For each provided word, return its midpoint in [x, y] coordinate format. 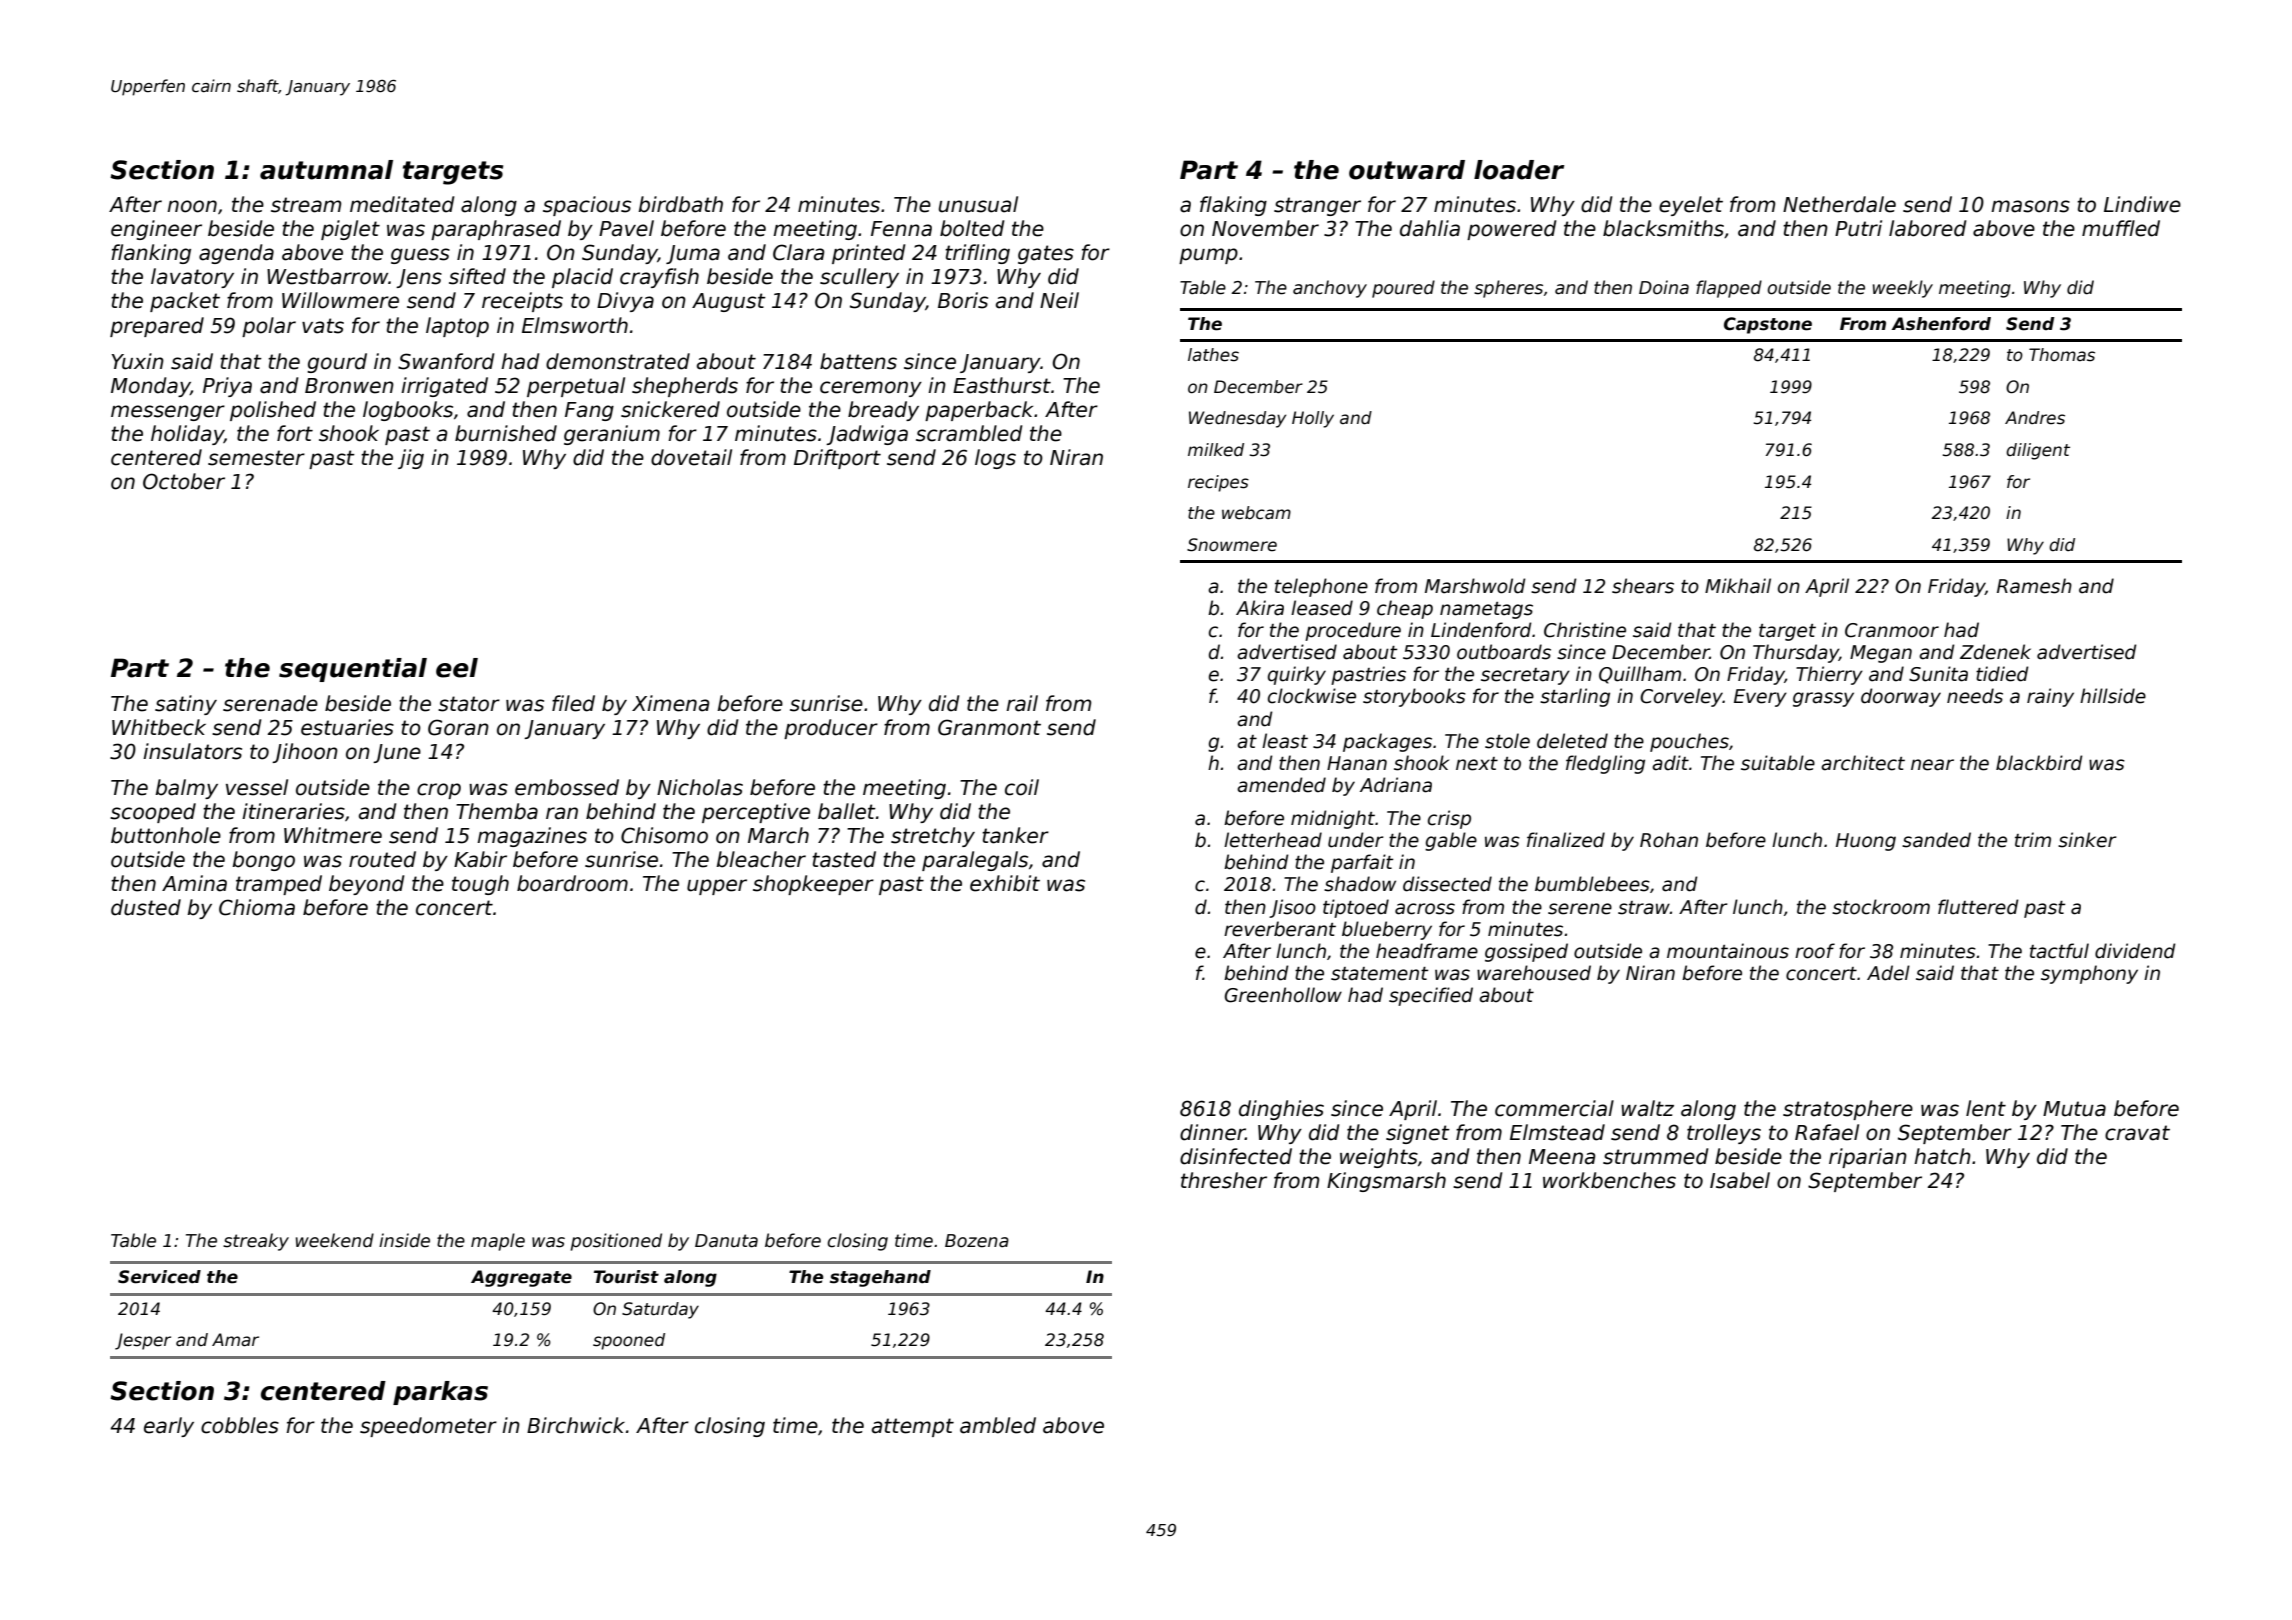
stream [306, 205]
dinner [1213, 1132]
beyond [367, 885]
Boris [963, 300]
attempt [913, 1427]
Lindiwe [2142, 204]
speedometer [428, 1427]
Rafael [1827, 1132]
